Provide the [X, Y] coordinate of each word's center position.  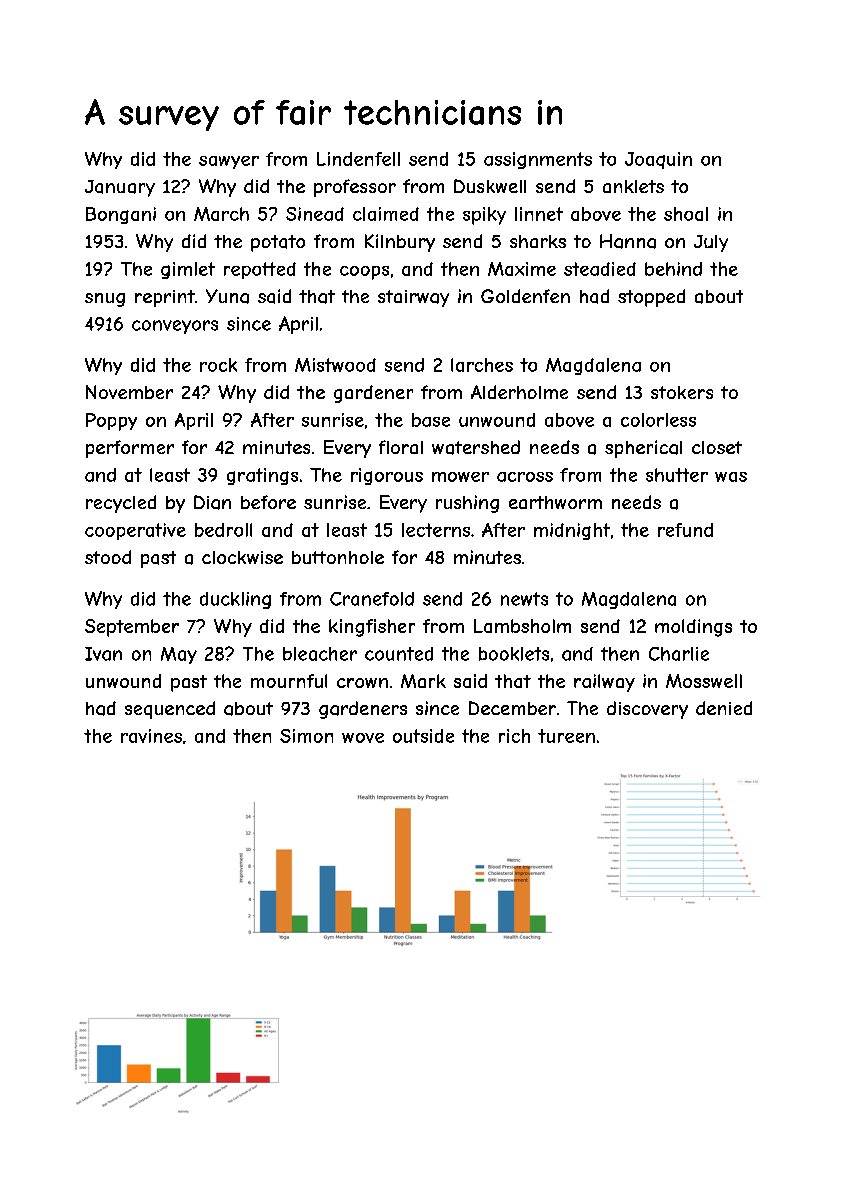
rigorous [387, 476]
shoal [686, 214]
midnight [572, 531]
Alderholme [519, 392]
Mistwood [335, 365]
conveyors [175, 327]
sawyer [229, 162]
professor [355, 188]
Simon [306, 736]
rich [514, 736]
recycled [121, 504]
